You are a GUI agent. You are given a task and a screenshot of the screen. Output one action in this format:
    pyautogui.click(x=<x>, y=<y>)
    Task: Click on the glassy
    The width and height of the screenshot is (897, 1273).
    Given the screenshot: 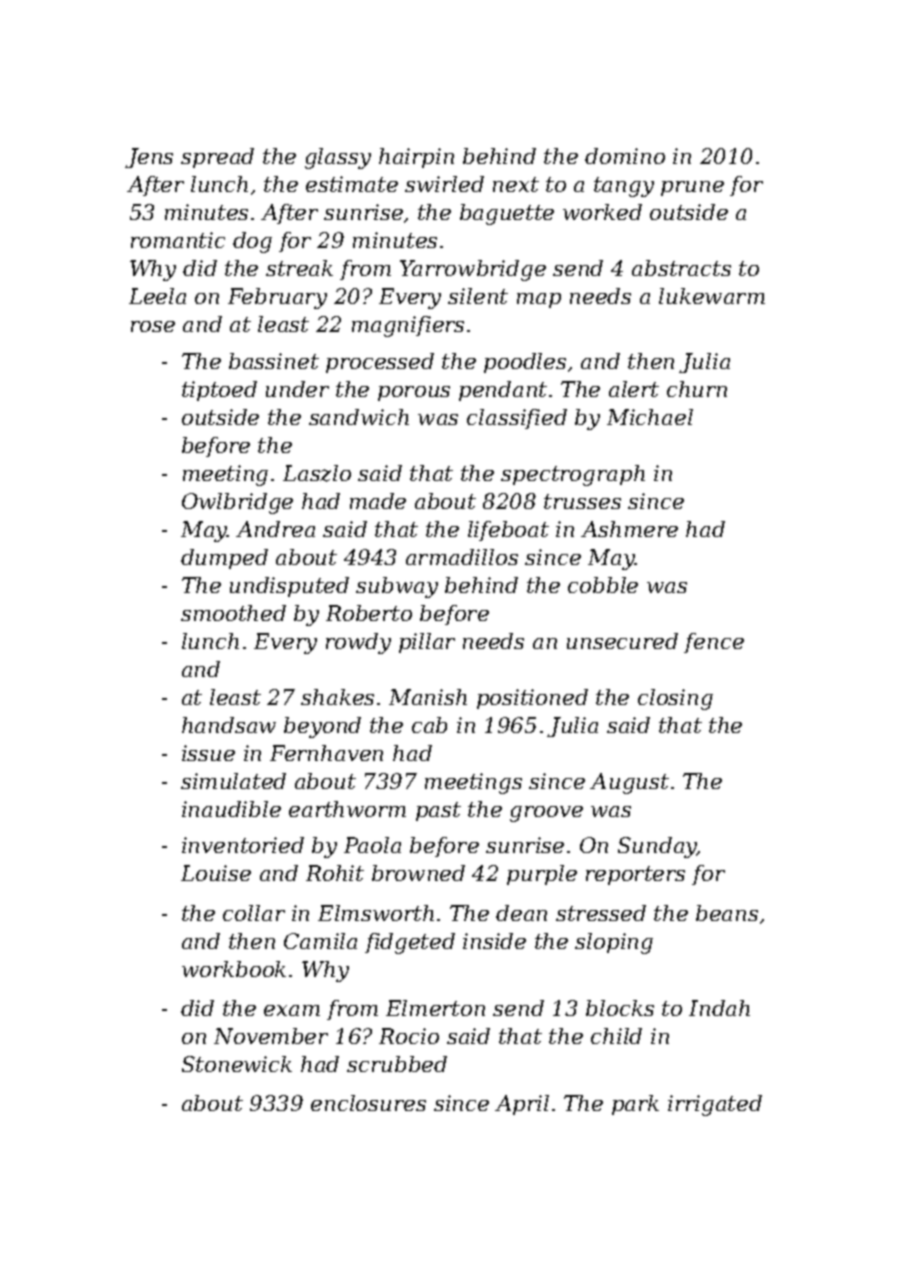 What is the action you would take?
    pyautogui.click(x=338, y=158)
